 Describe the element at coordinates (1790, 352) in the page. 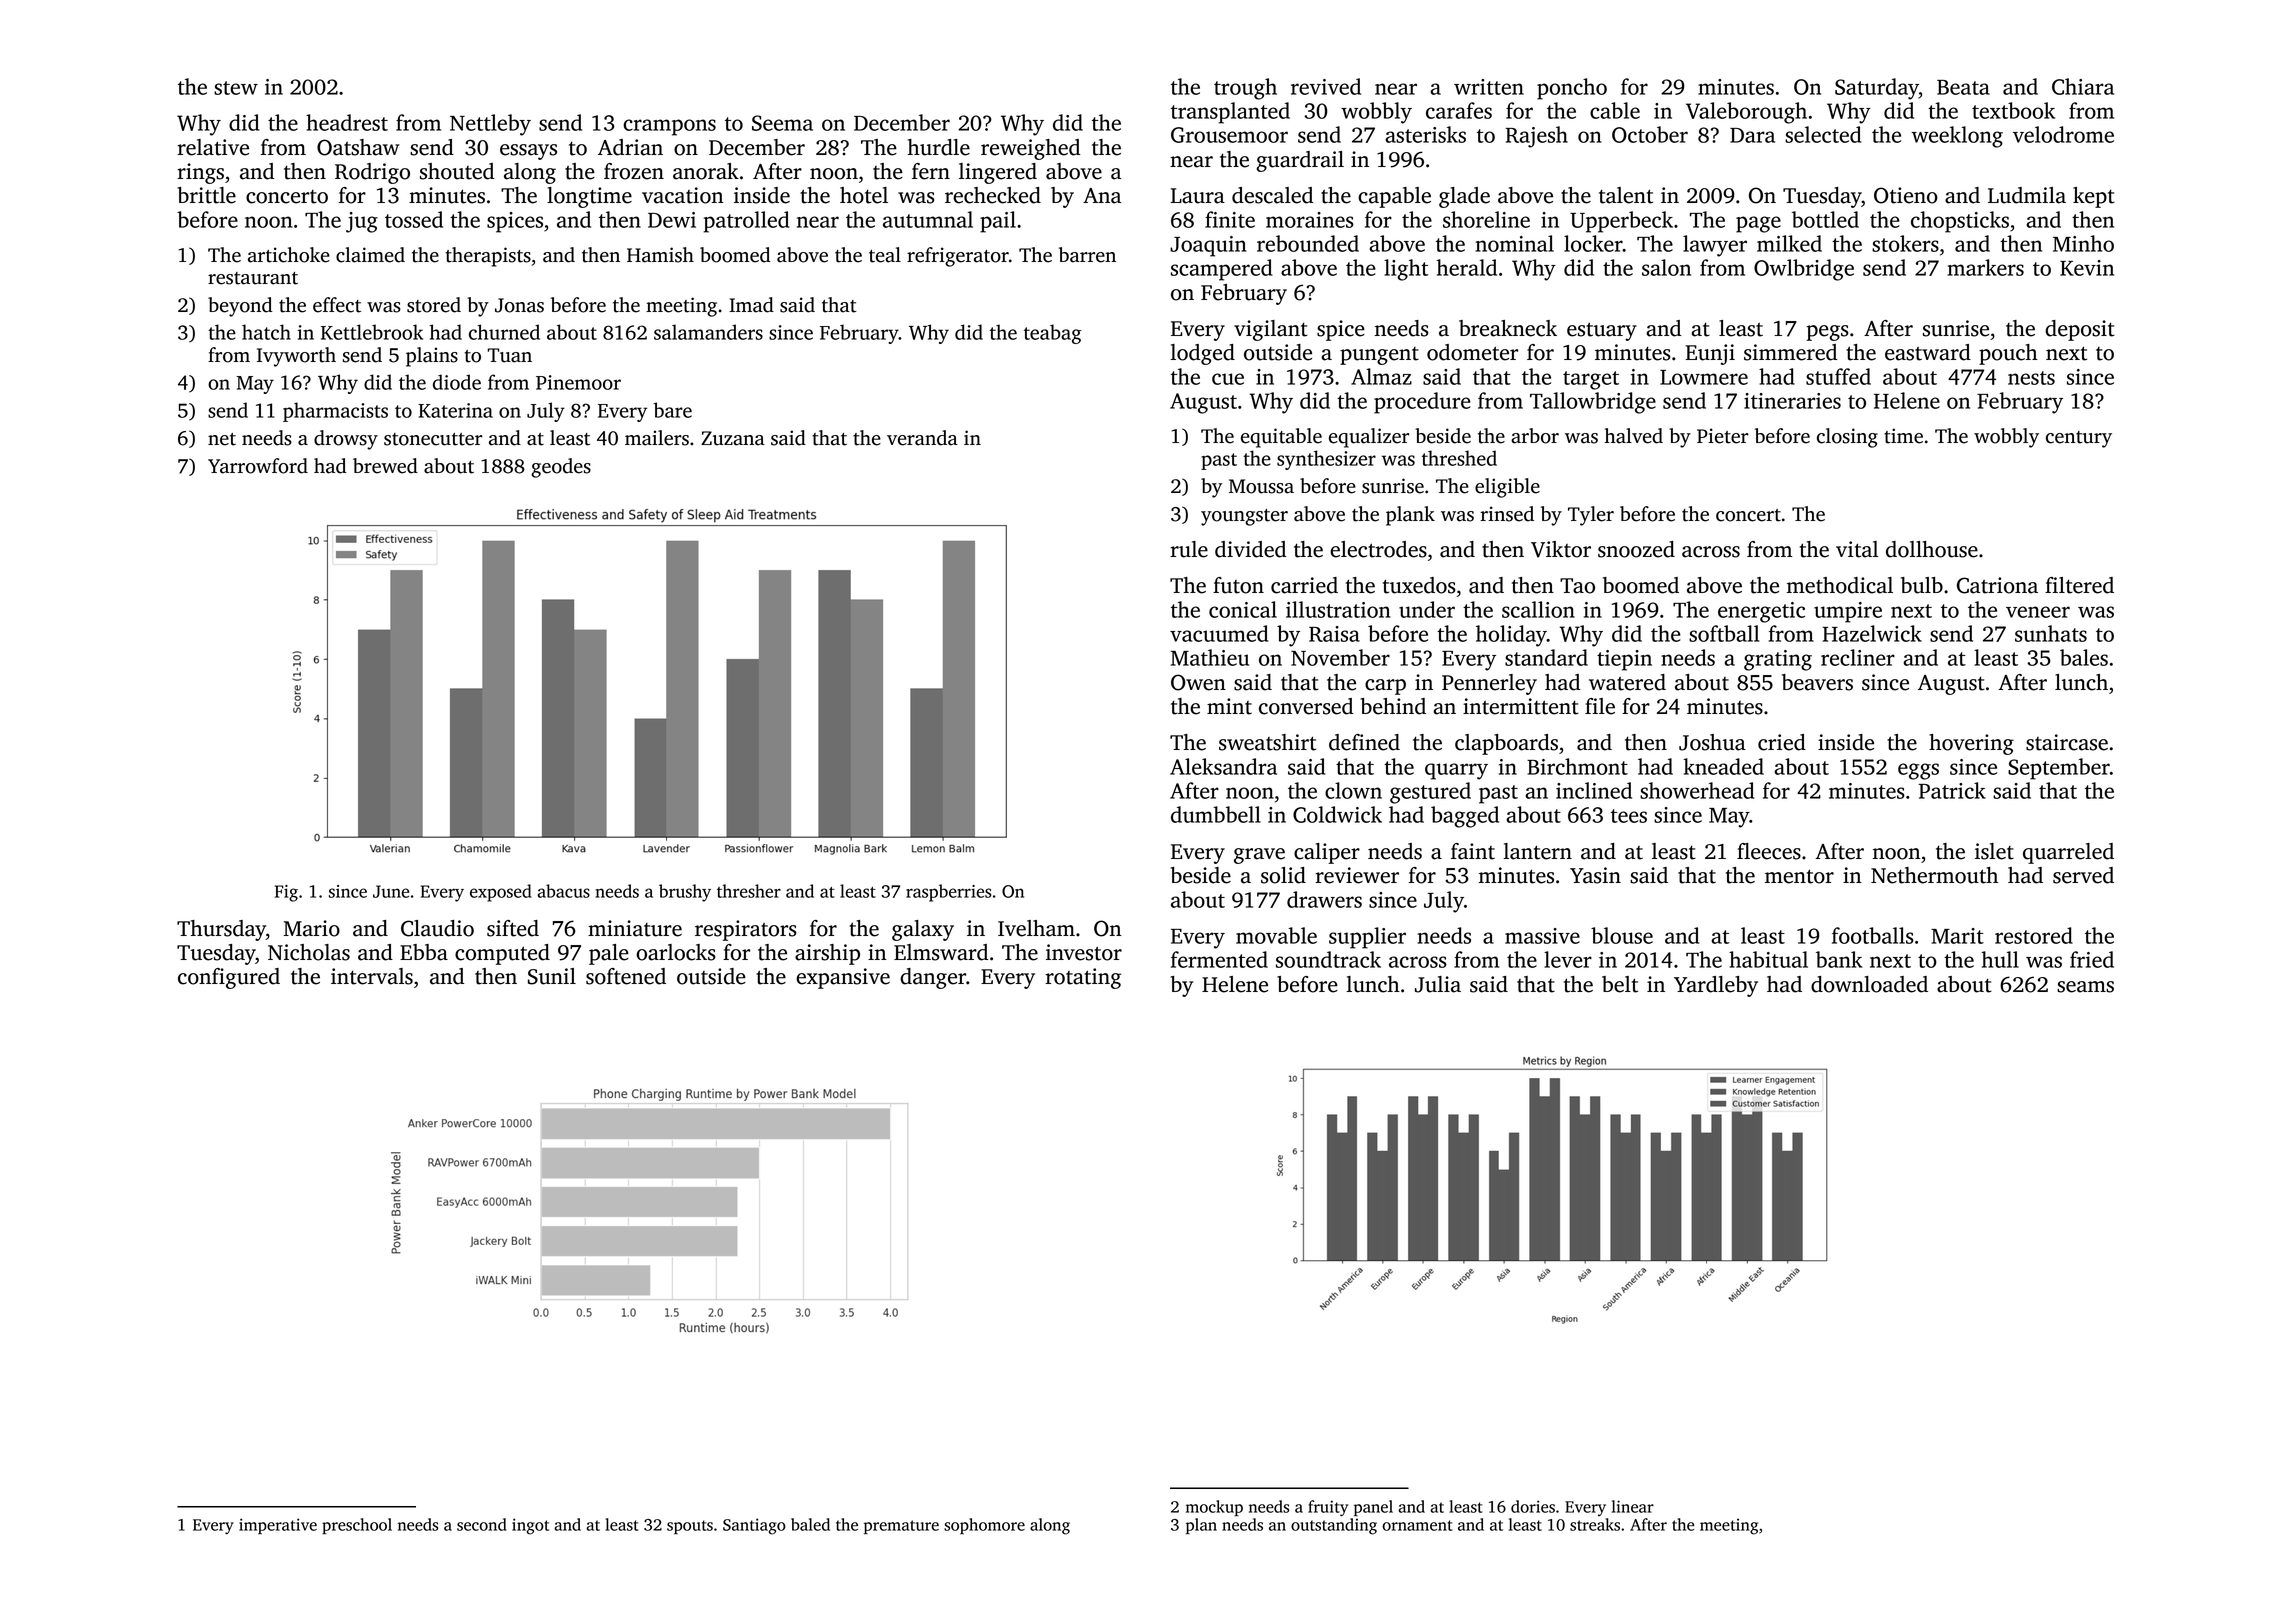

I see `simmered` at that location.
